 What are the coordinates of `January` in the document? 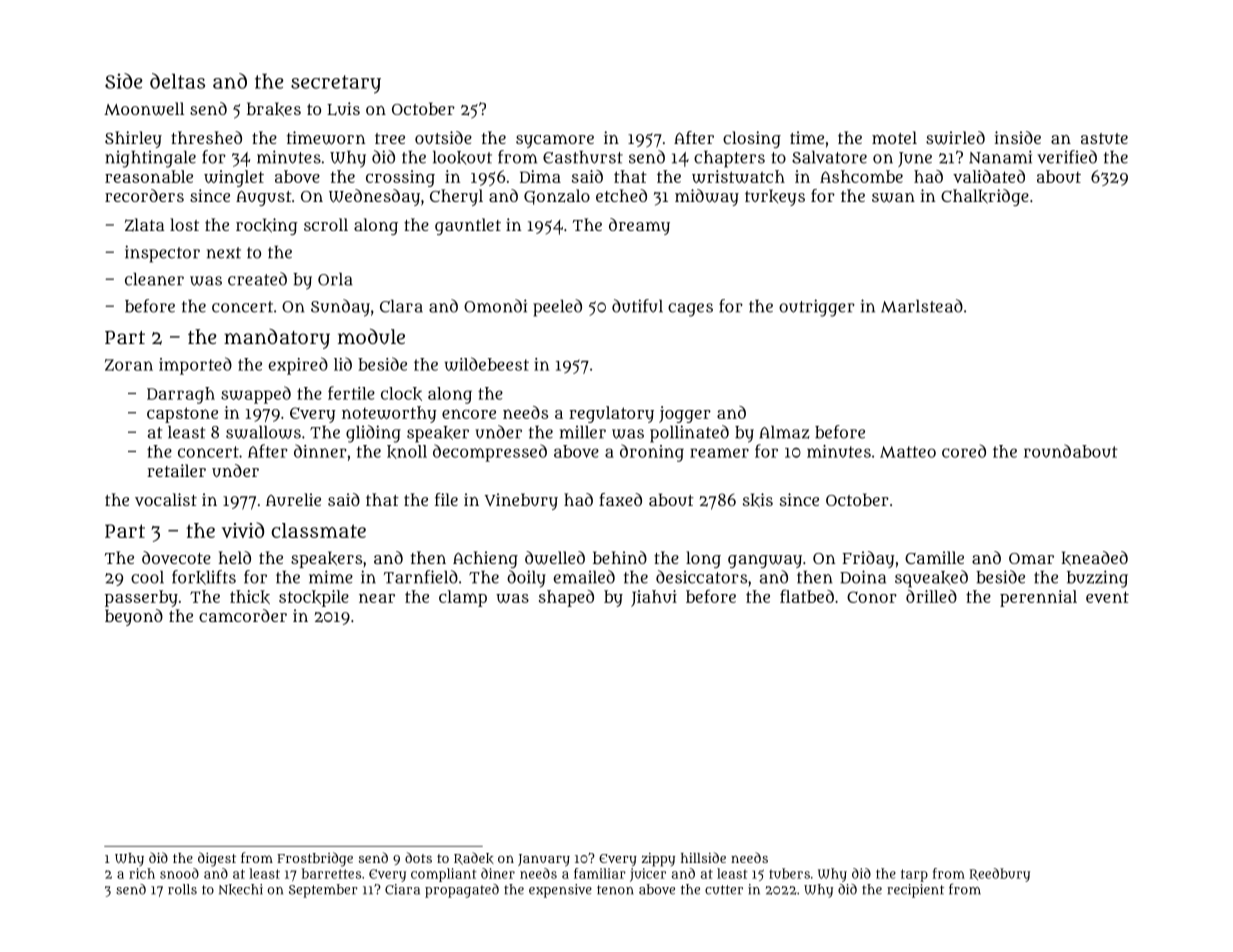 It's located at (544, 860).
